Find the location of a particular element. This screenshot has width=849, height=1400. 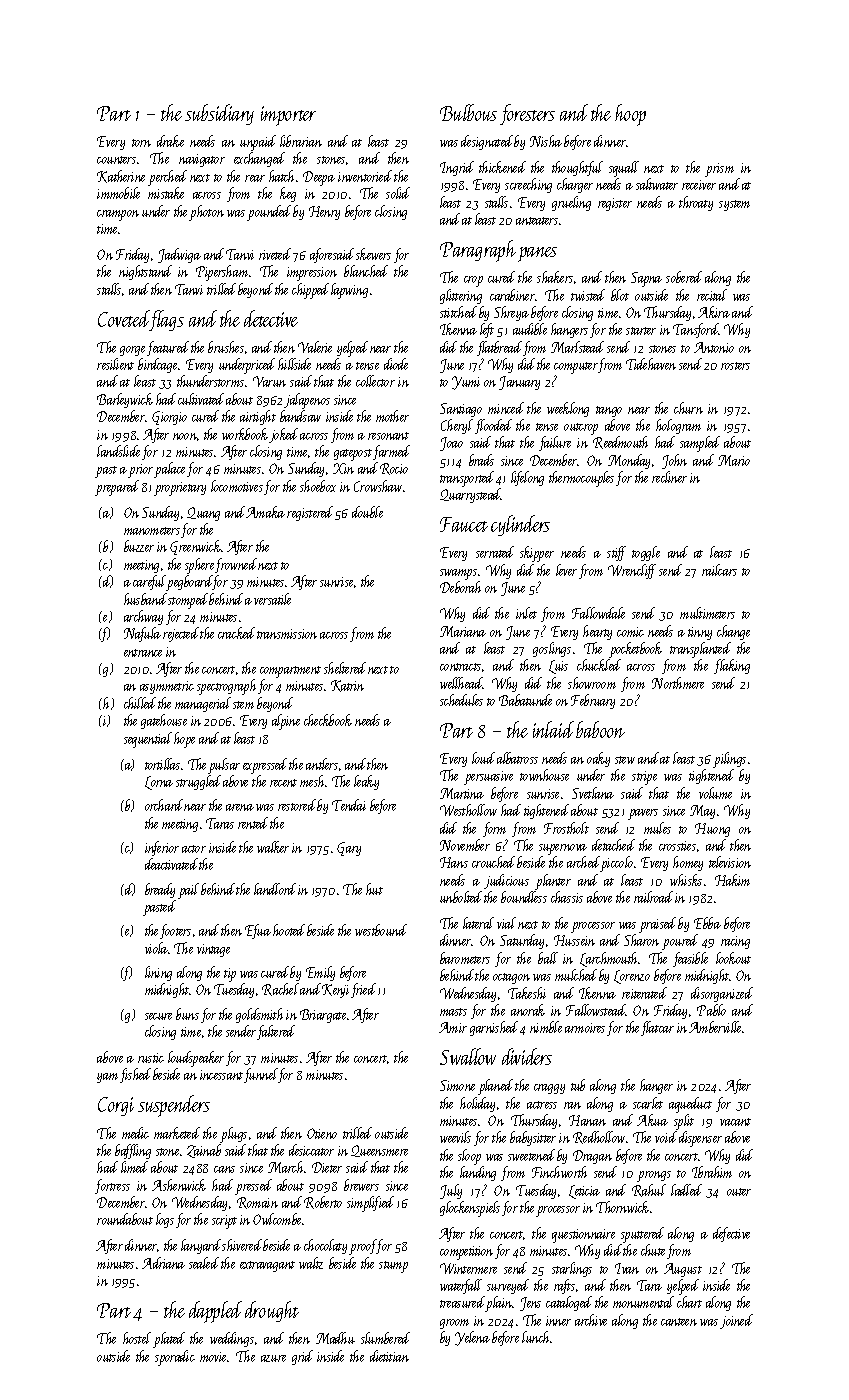

hostel is located at coordinates (137, 1338).
